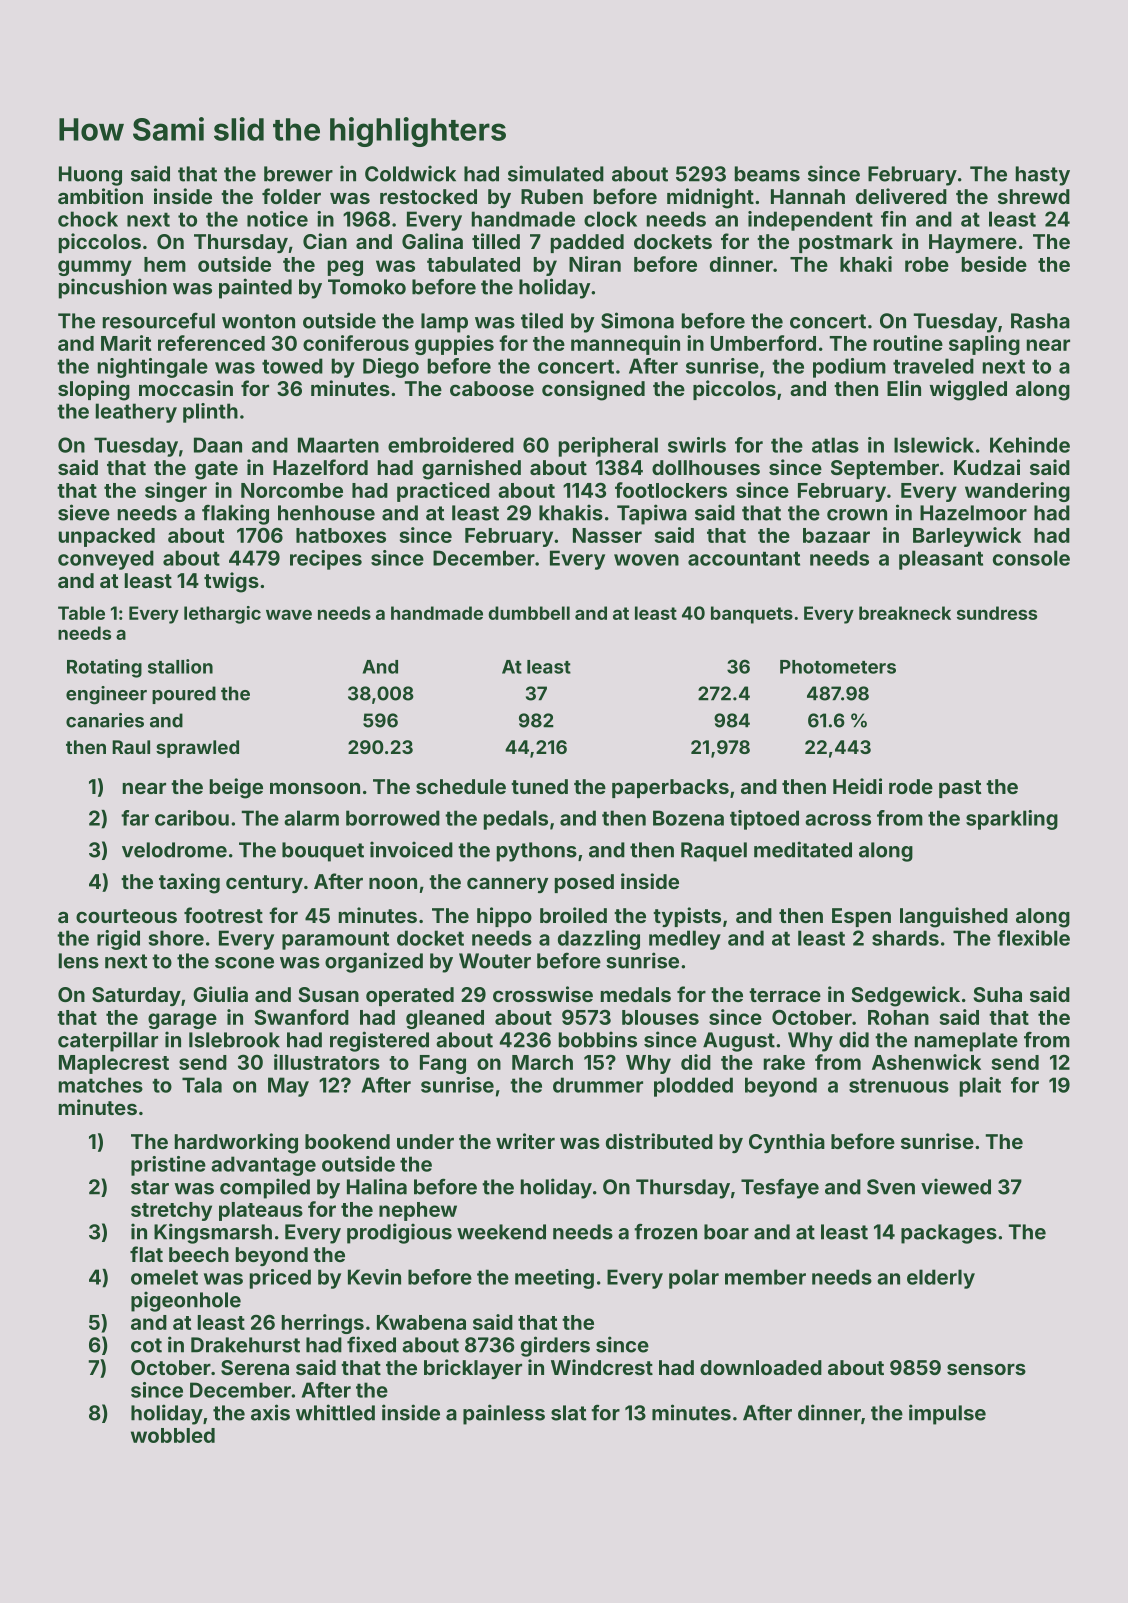 The height and width of the screenshot is (1603, 1128). Describe the element at coordinates (335, 1412) in the screenshot. I see `whittled` at that location.
